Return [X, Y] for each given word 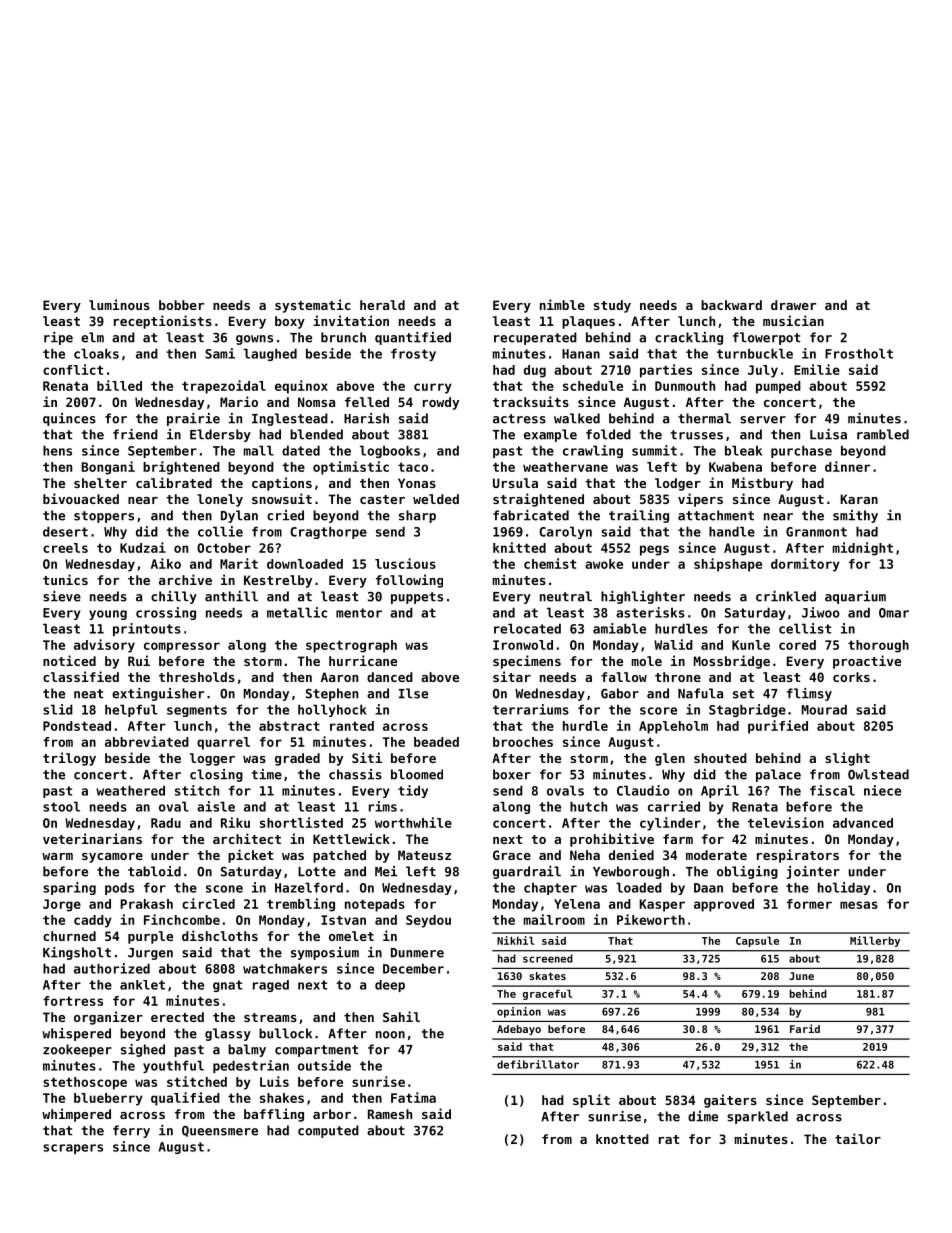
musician [793, 320]
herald [382, 305]
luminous [119, 304]
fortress [73, 1001]
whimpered [76, 1115]
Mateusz [424, 855]
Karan [859, 499]
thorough [878, 646]
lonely [220, 500]
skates [547, 976]
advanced [863, 823]
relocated [527, 628]
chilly [174, 597]
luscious [405, 563]
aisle [216, 806]
